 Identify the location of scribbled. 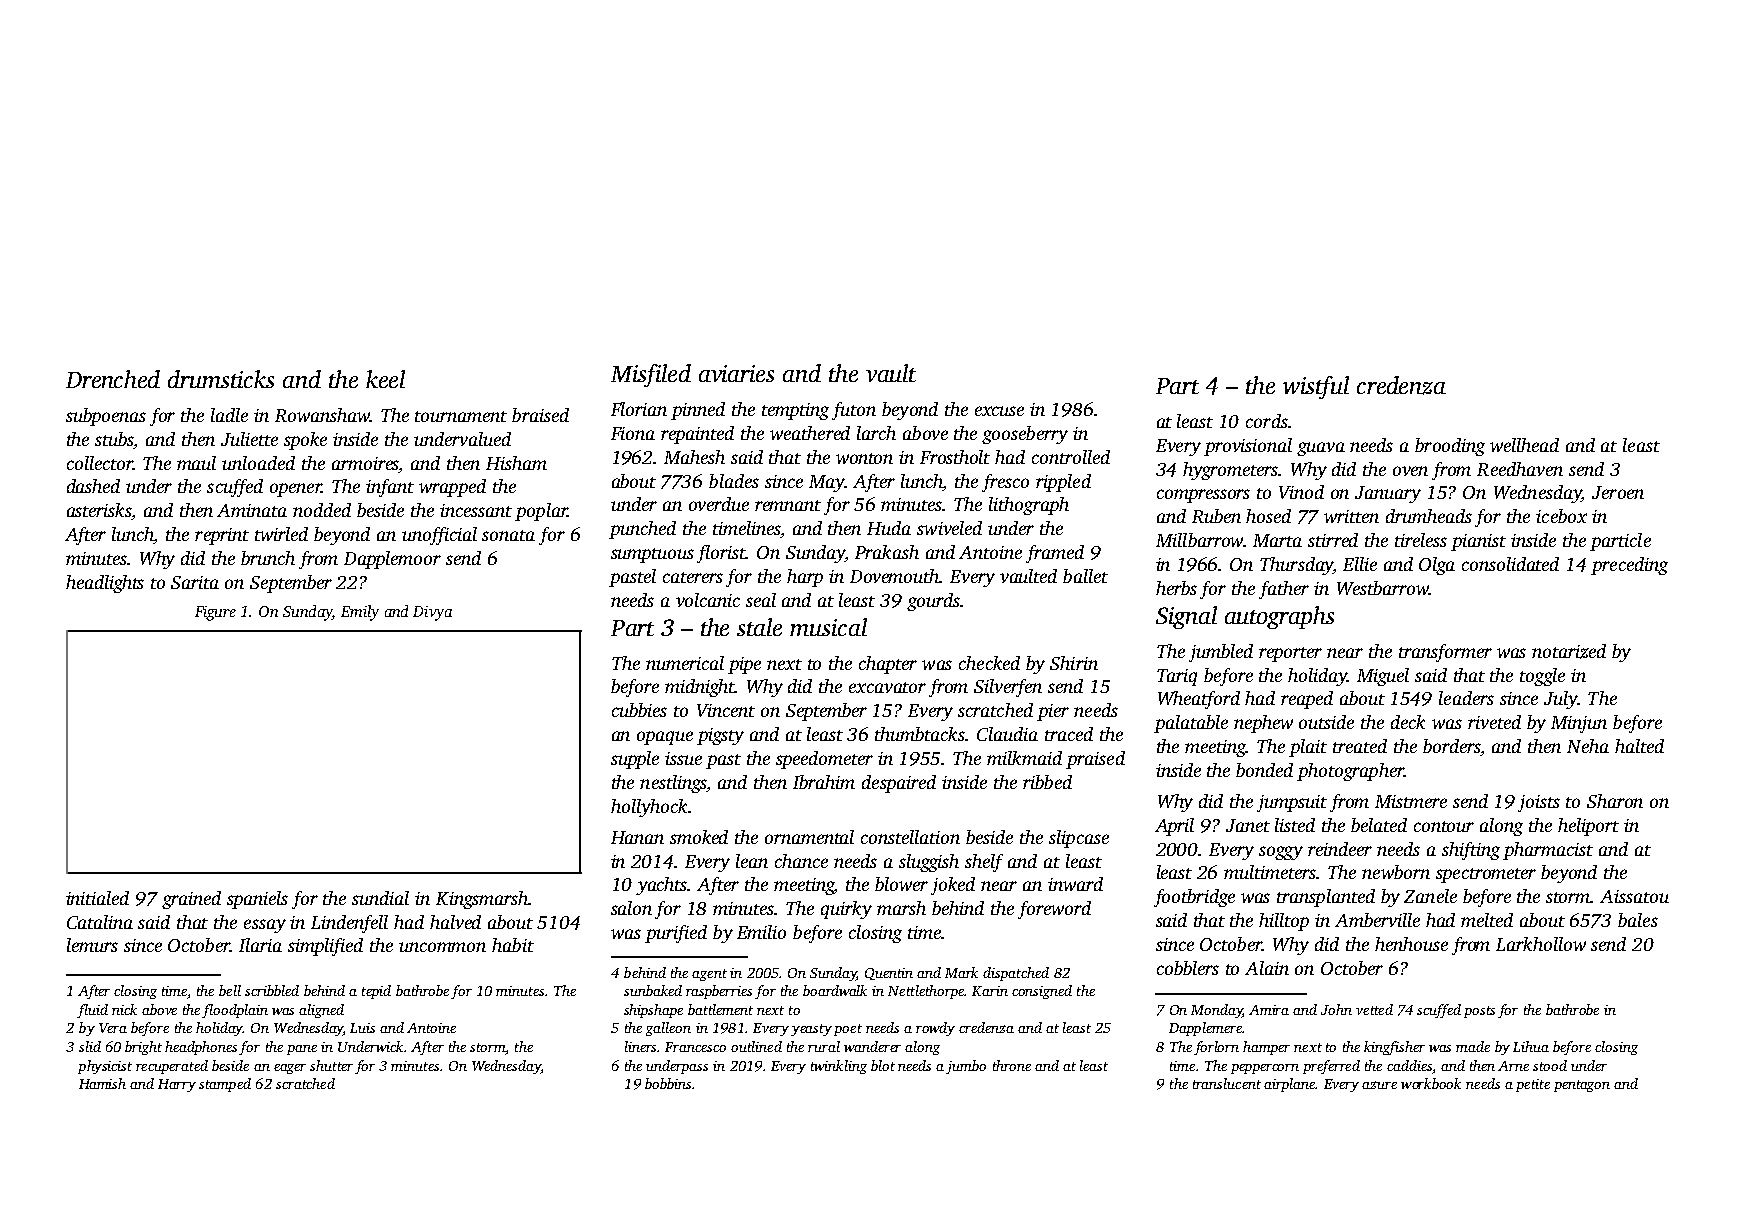
(272, 990).
